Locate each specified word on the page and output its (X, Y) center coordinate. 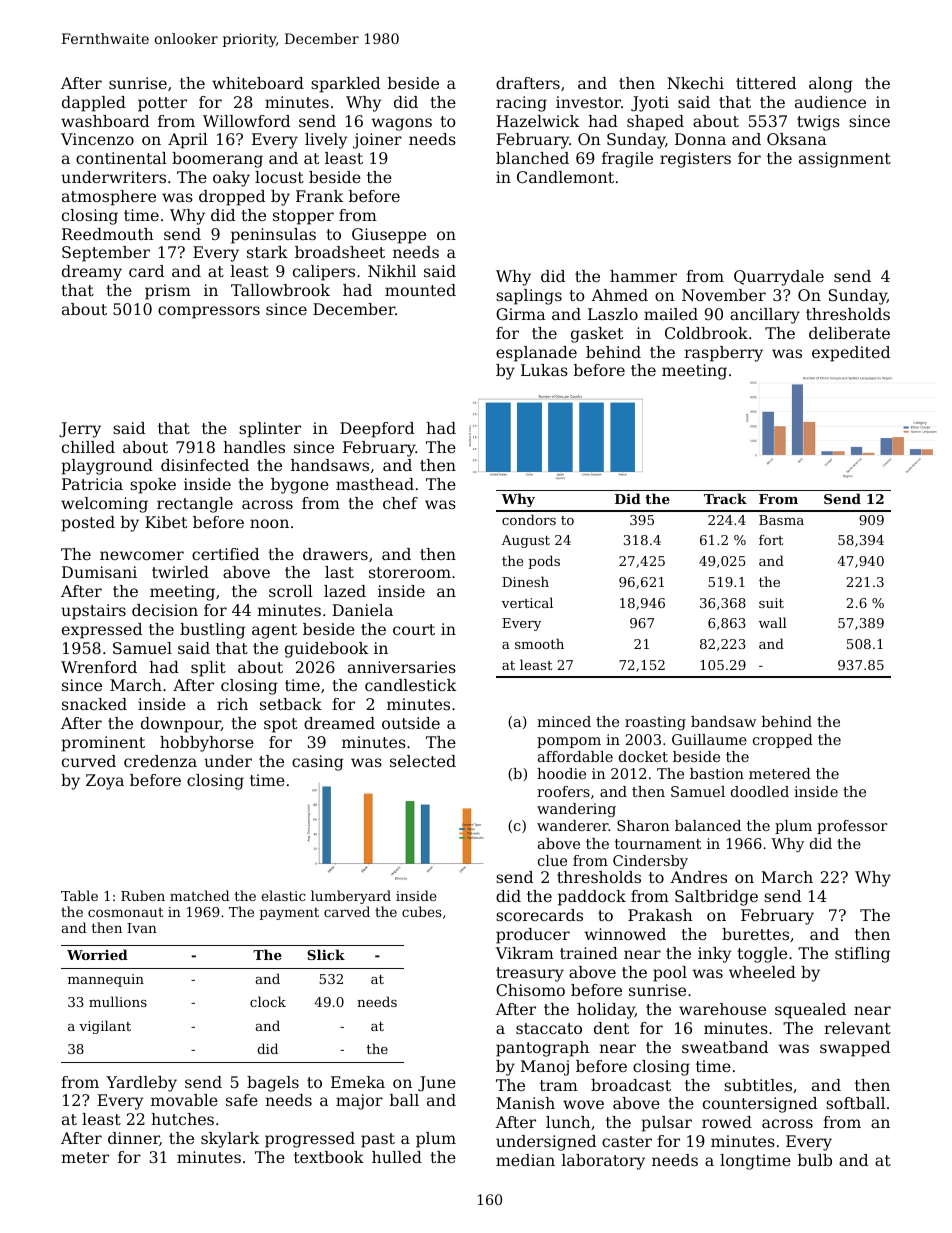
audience (830, 102)
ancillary (765, 316)
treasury (530, 974)
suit (771, 603)
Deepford (377, 430)
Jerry (80, 430)
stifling (862, 955)
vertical (527, 602)
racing (521, 104)
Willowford (246, 121)
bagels (273, 1084)
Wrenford (99, 667)
